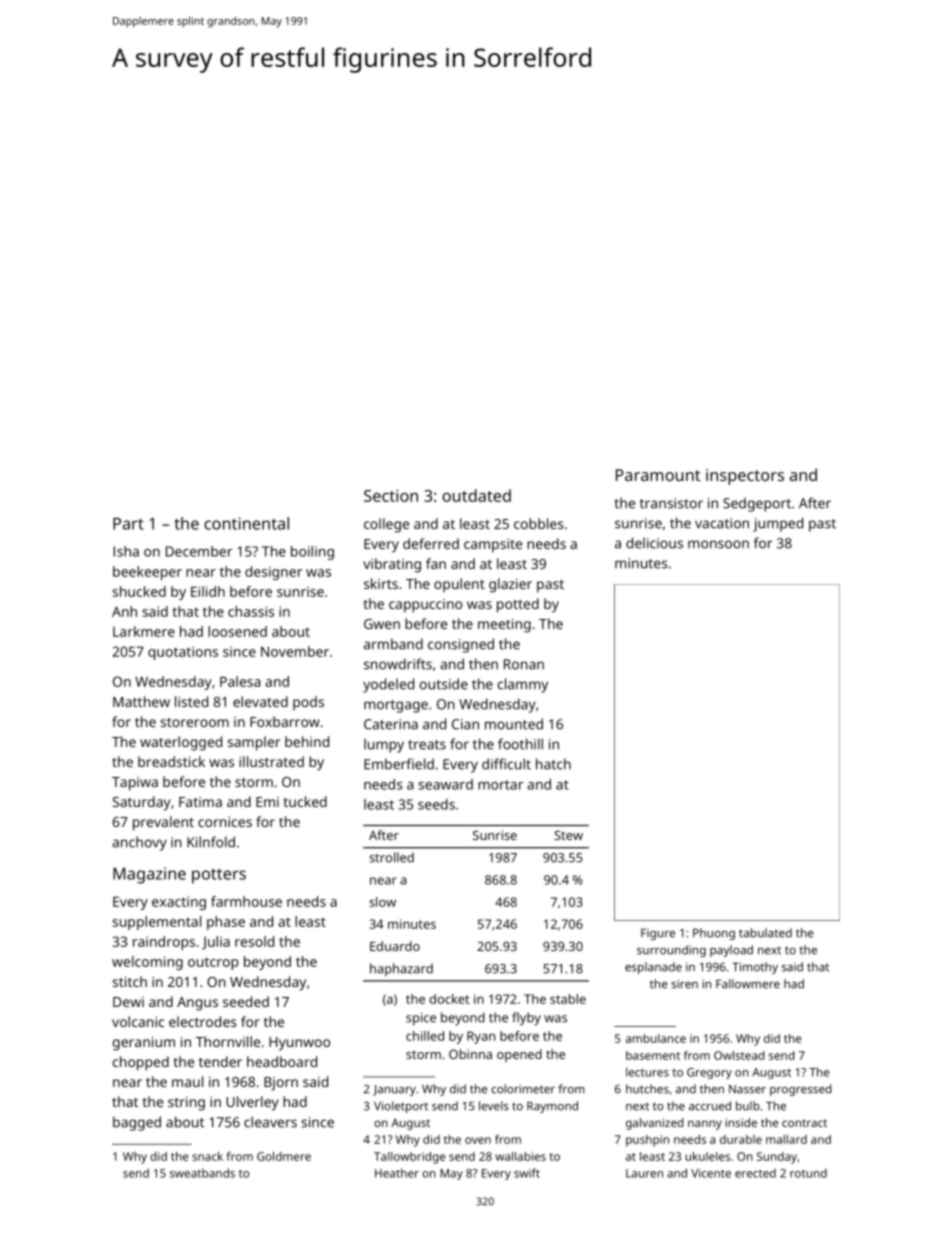 The width and height of the document is (952, 1233). I want to click on Paramount, so click(658, 475).
